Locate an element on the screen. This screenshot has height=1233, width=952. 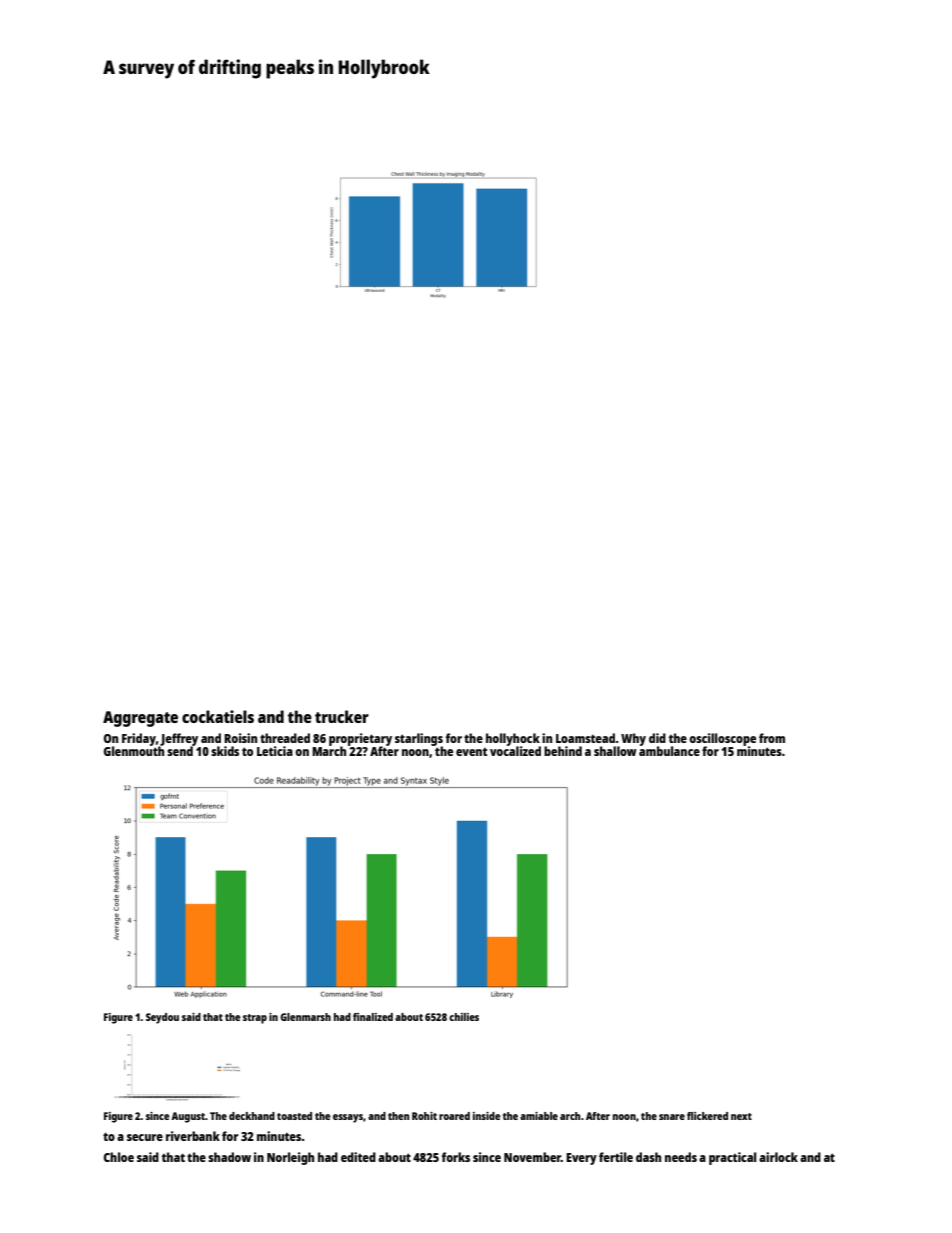
from is located at coordinates (772, 738).
